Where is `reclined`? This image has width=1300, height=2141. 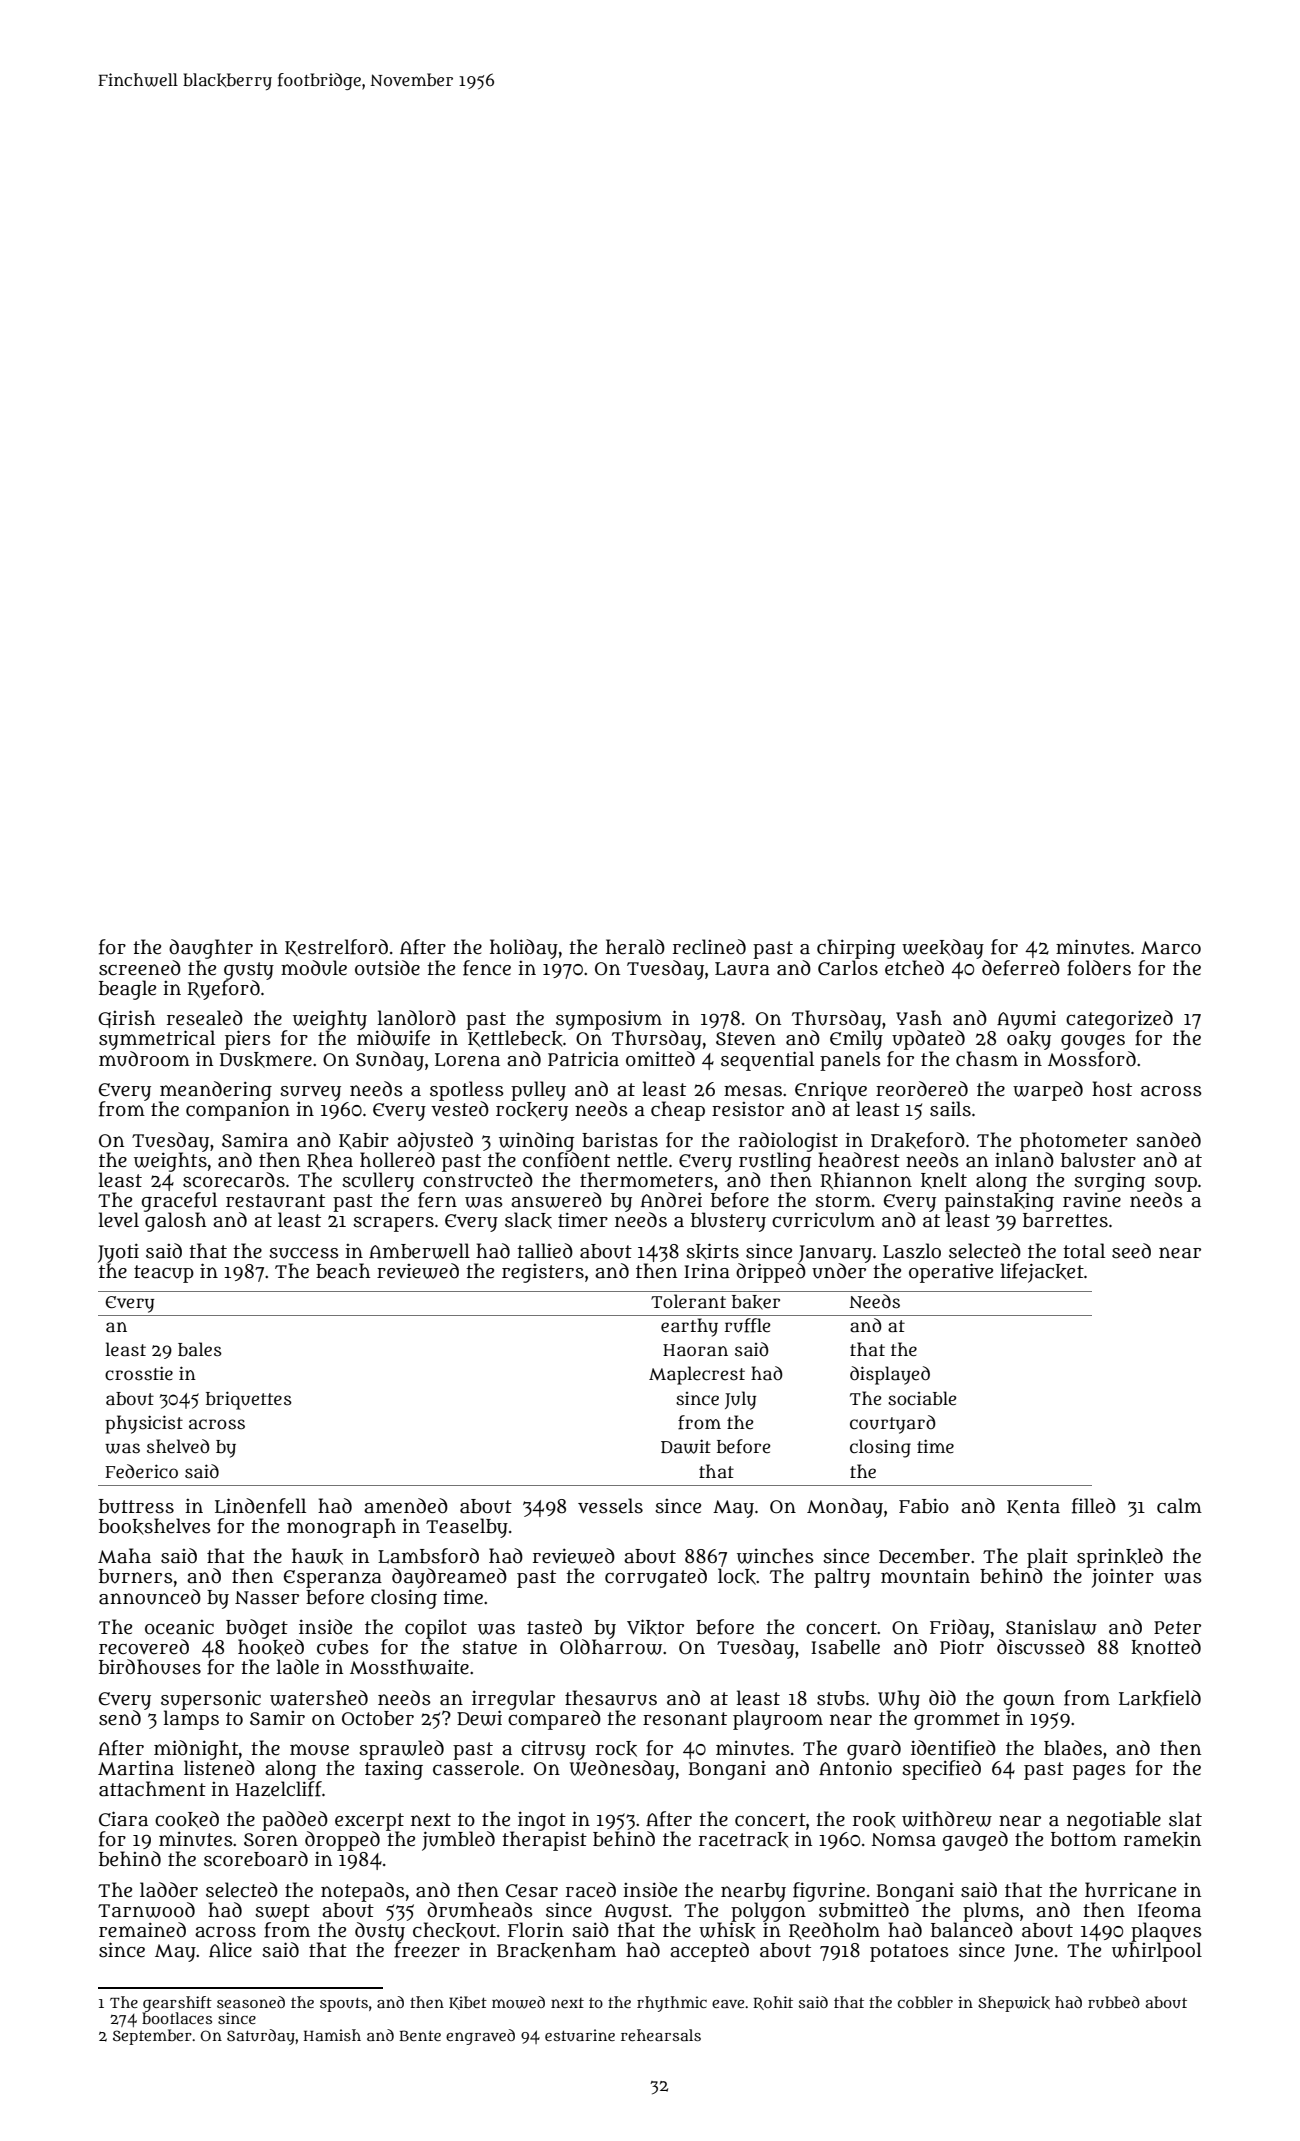 reclined is located at coordinates (709, 947).
